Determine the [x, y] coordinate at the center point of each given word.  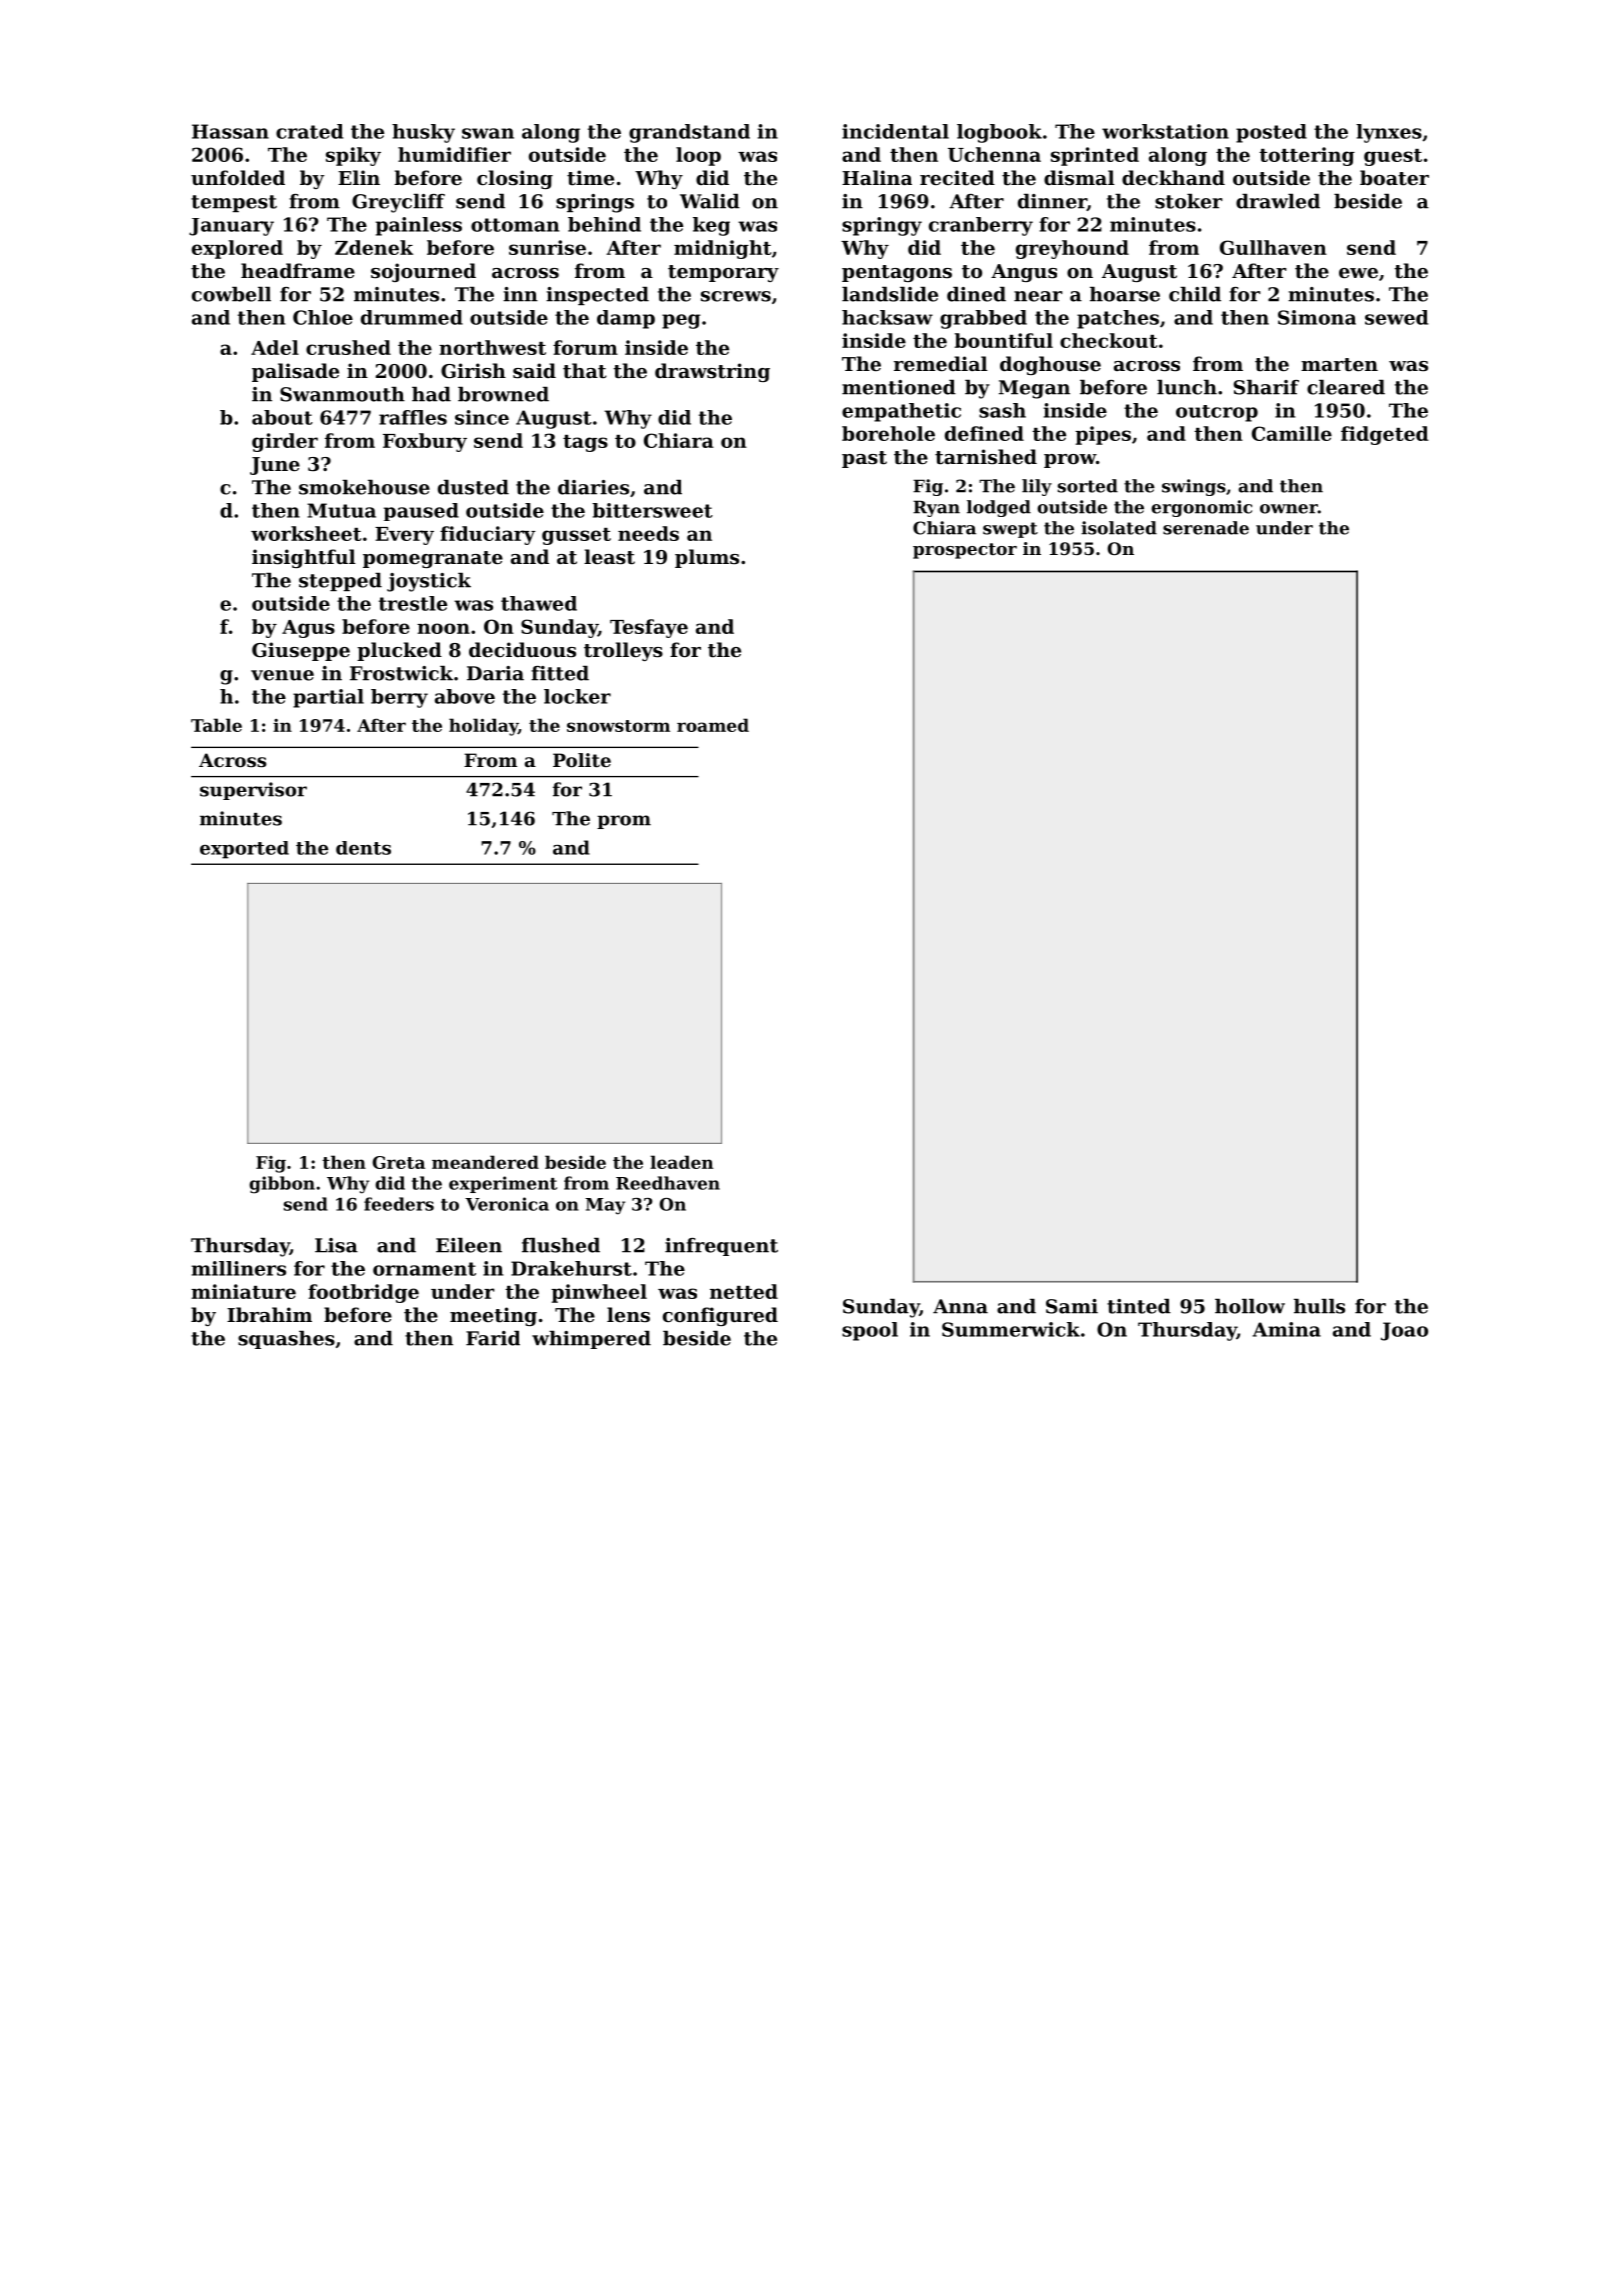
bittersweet [652, 510]
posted [1271, 133]
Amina [1286, 1329]
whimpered [591, 1340]
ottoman [515, 225]
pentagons [897, 273]
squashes [286, 1340]
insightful [304, 558]
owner [1289, 509]
